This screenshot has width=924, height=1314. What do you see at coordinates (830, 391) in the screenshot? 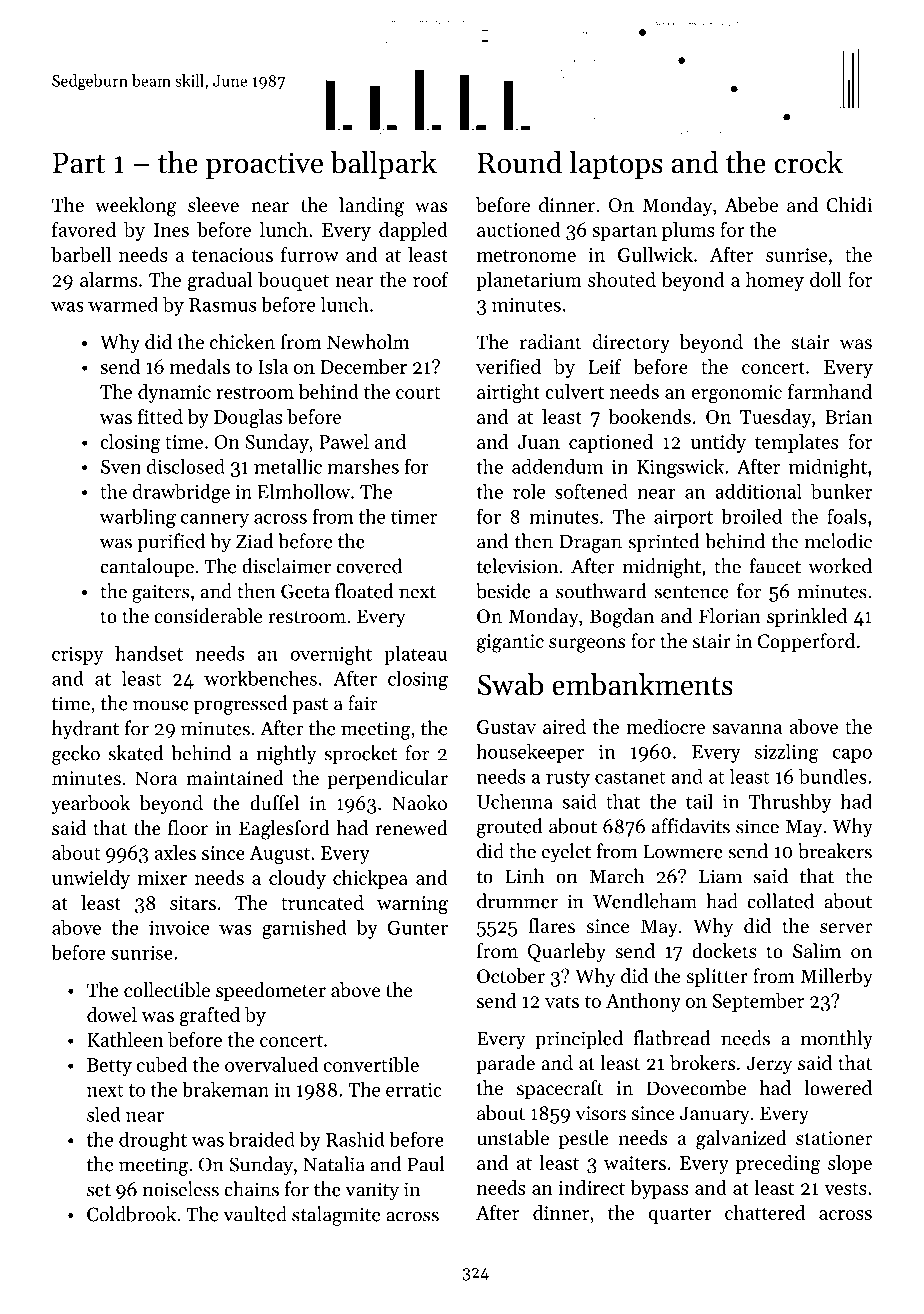
I see `farmhand` at bounding box center [830, 391].
